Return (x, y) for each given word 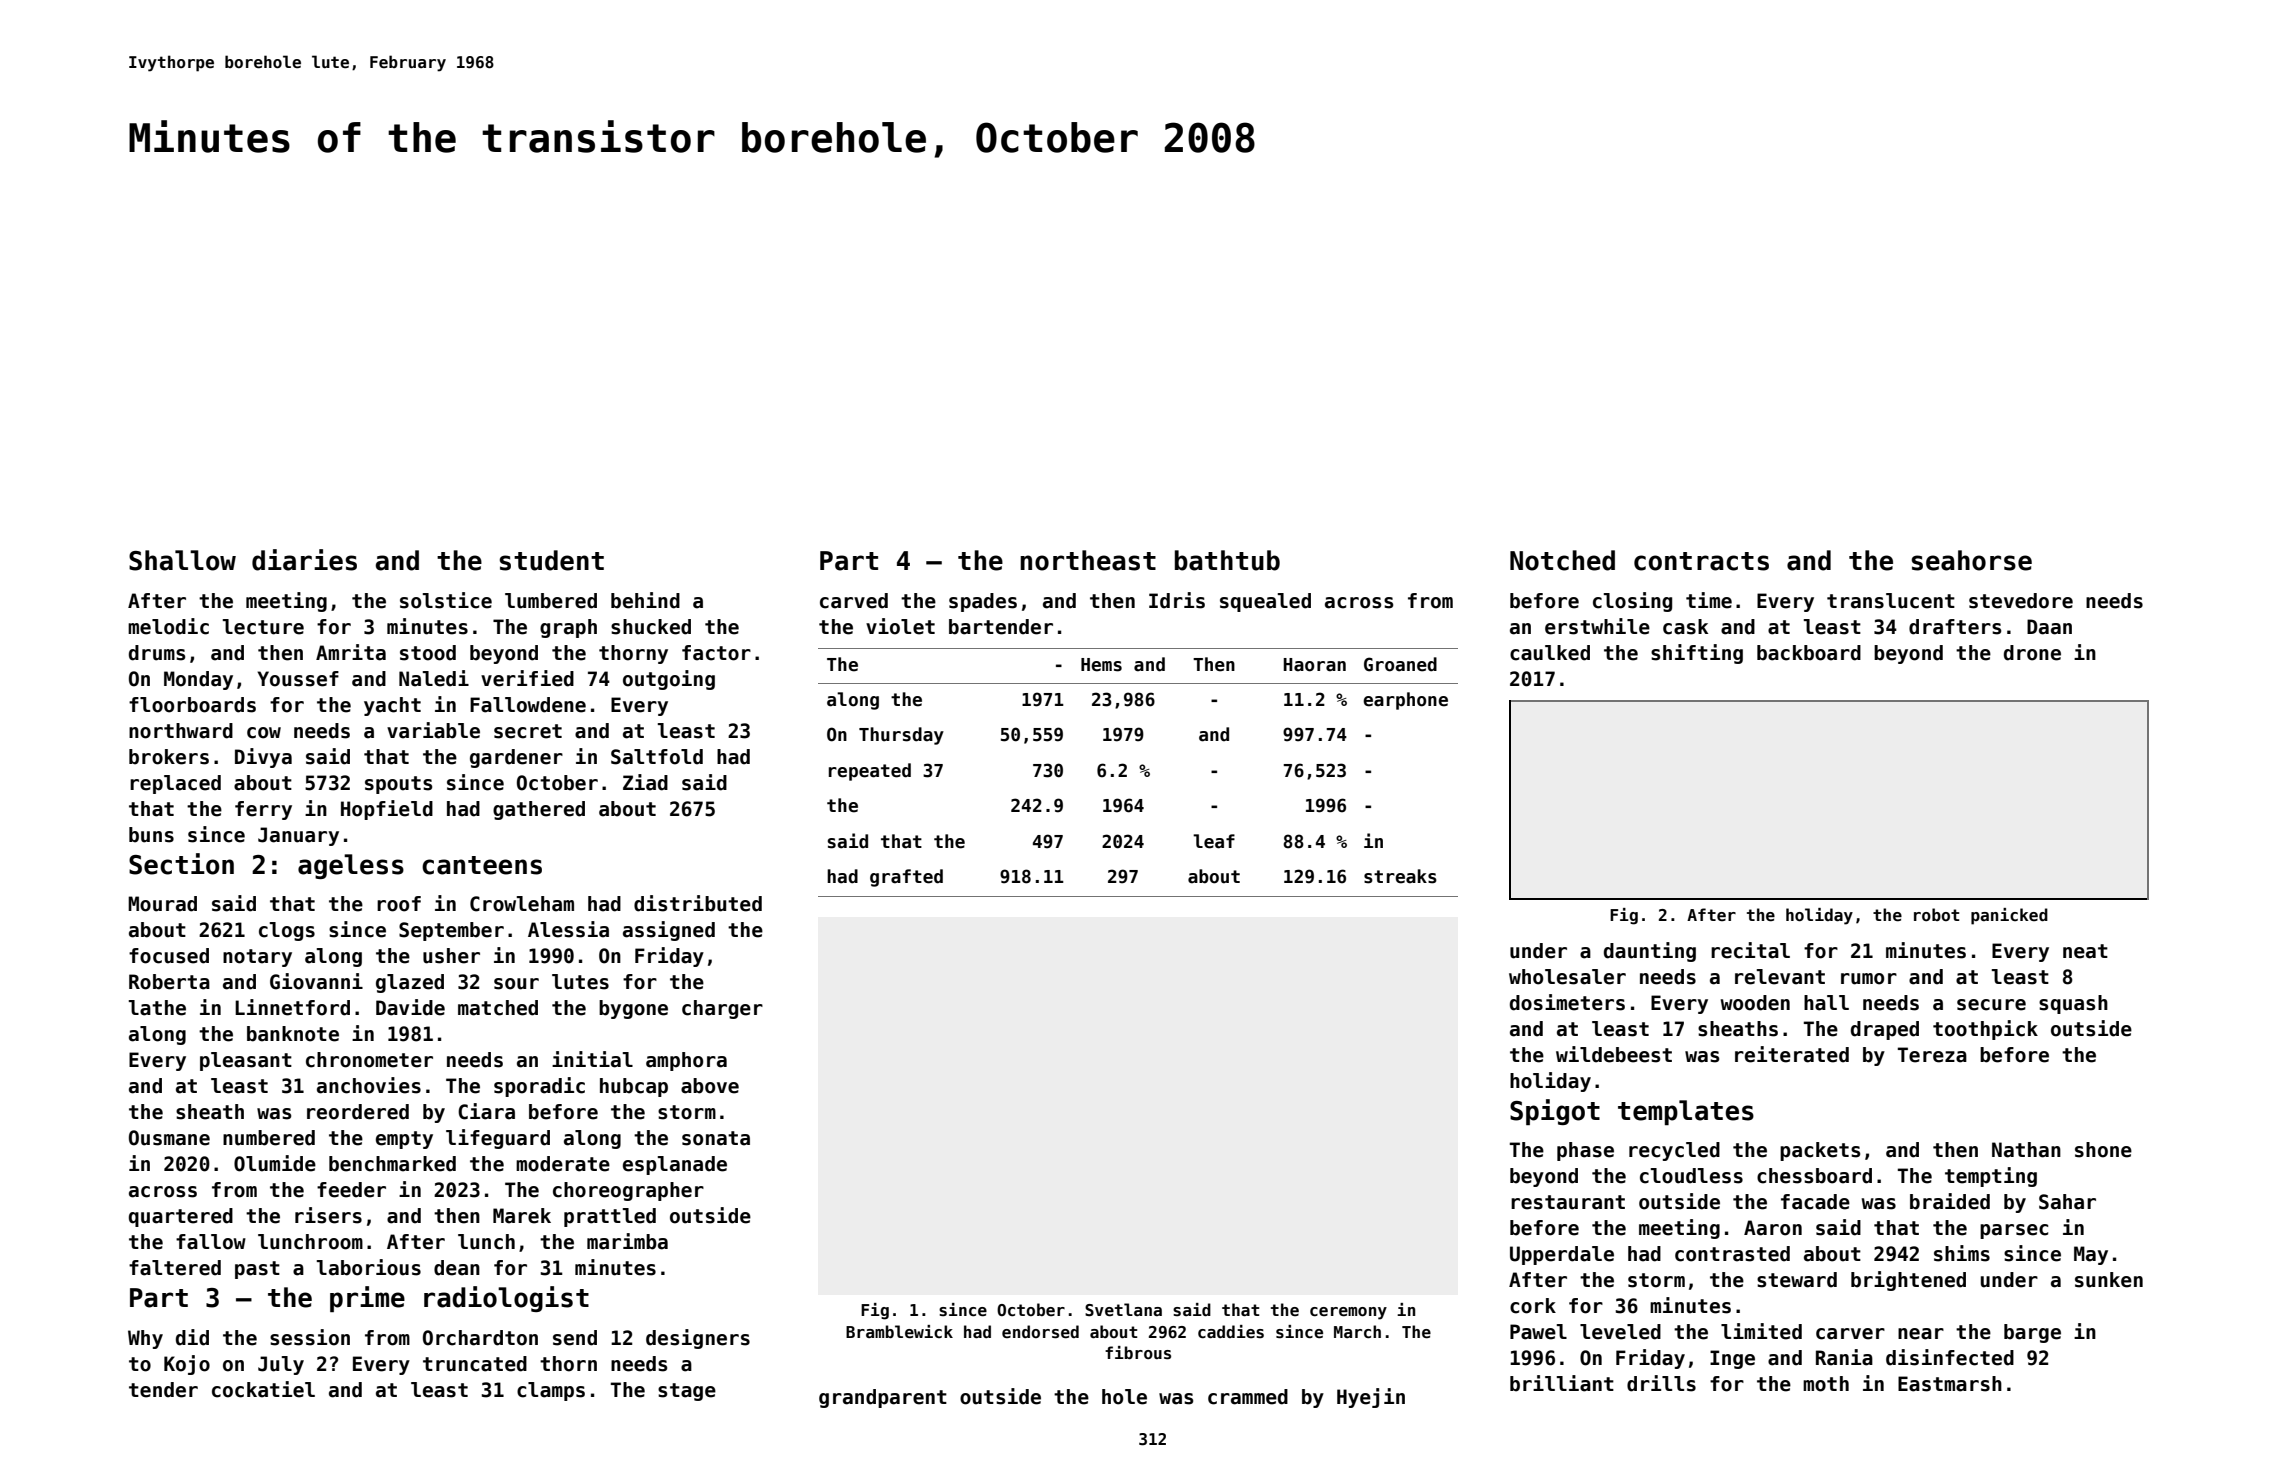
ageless (351, 866)
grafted (906, 878)
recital (1750, 950)
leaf (1214, 841)
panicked (2009, 916)
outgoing (669, 680)
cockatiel (263, 1389)
